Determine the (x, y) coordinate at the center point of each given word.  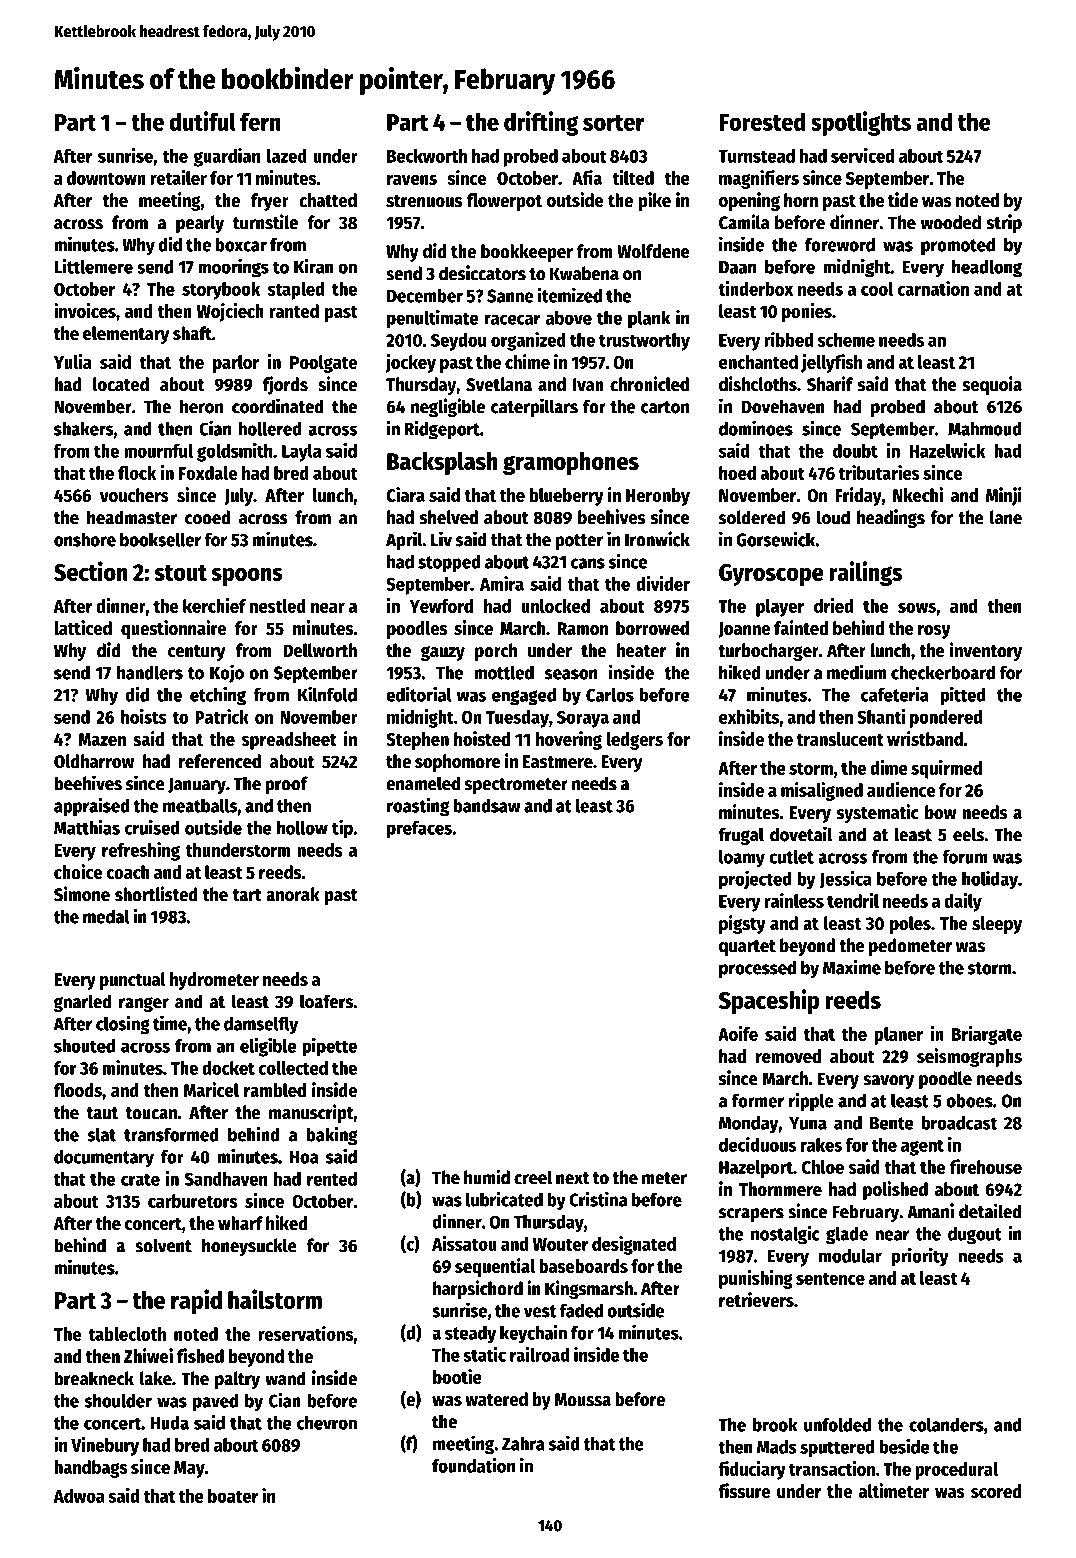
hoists (144, 716)
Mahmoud (985, 428)
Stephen (417, 741)
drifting (541, 123)
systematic (877, 813)
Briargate (987, 1035)
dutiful (203, 121)
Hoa (304, 1157)
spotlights (861, 123)
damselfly (261, 1025)
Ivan (588, 385)
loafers (326, 1001)
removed (788, 1056)
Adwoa (79, 1496)
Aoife (738, 1033)
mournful (158, 451)
